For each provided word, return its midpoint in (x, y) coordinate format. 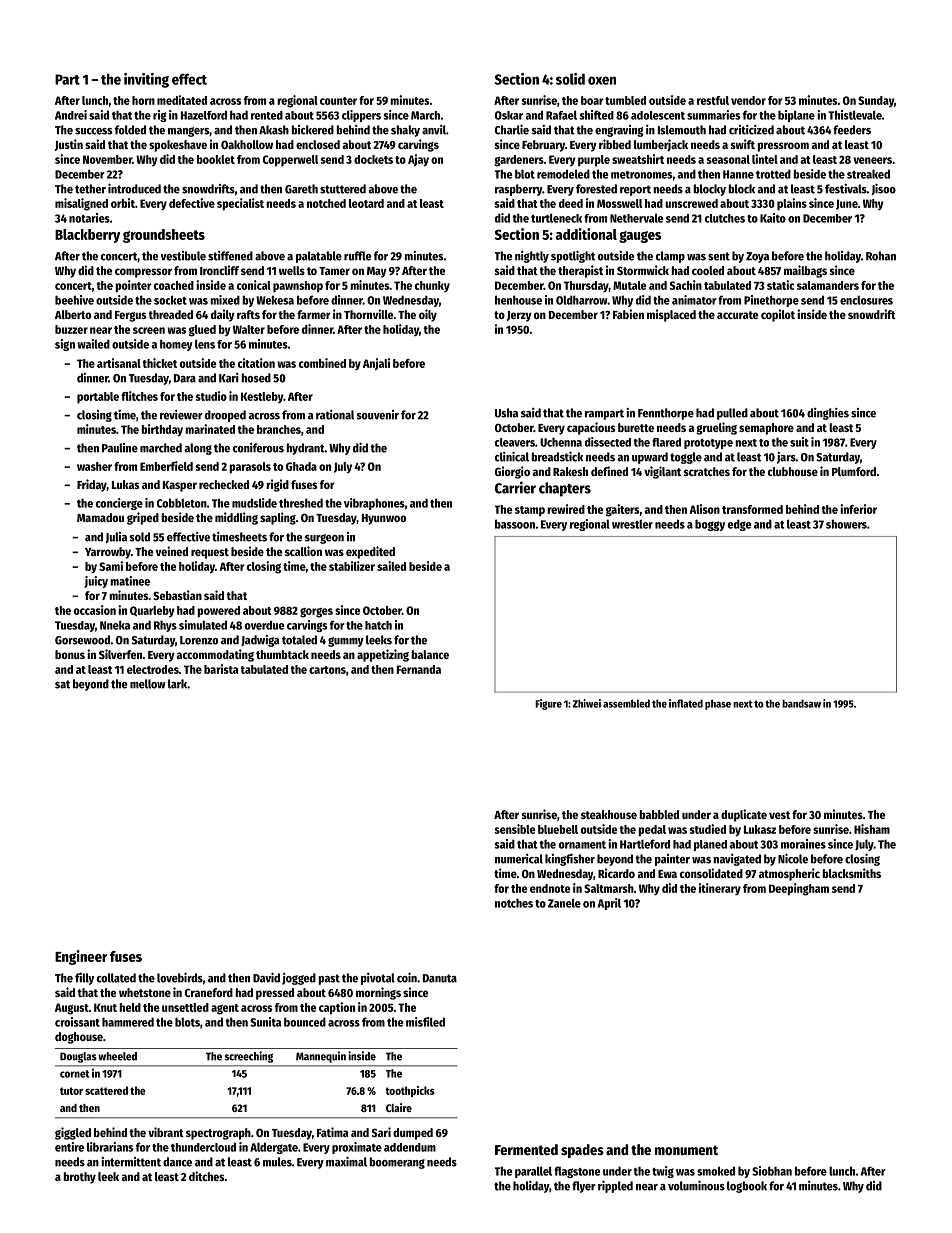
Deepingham (799, 889)
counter (338, 101)
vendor (748, 100)
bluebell (558, 829)
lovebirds (180, 977)
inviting (146, 80)
